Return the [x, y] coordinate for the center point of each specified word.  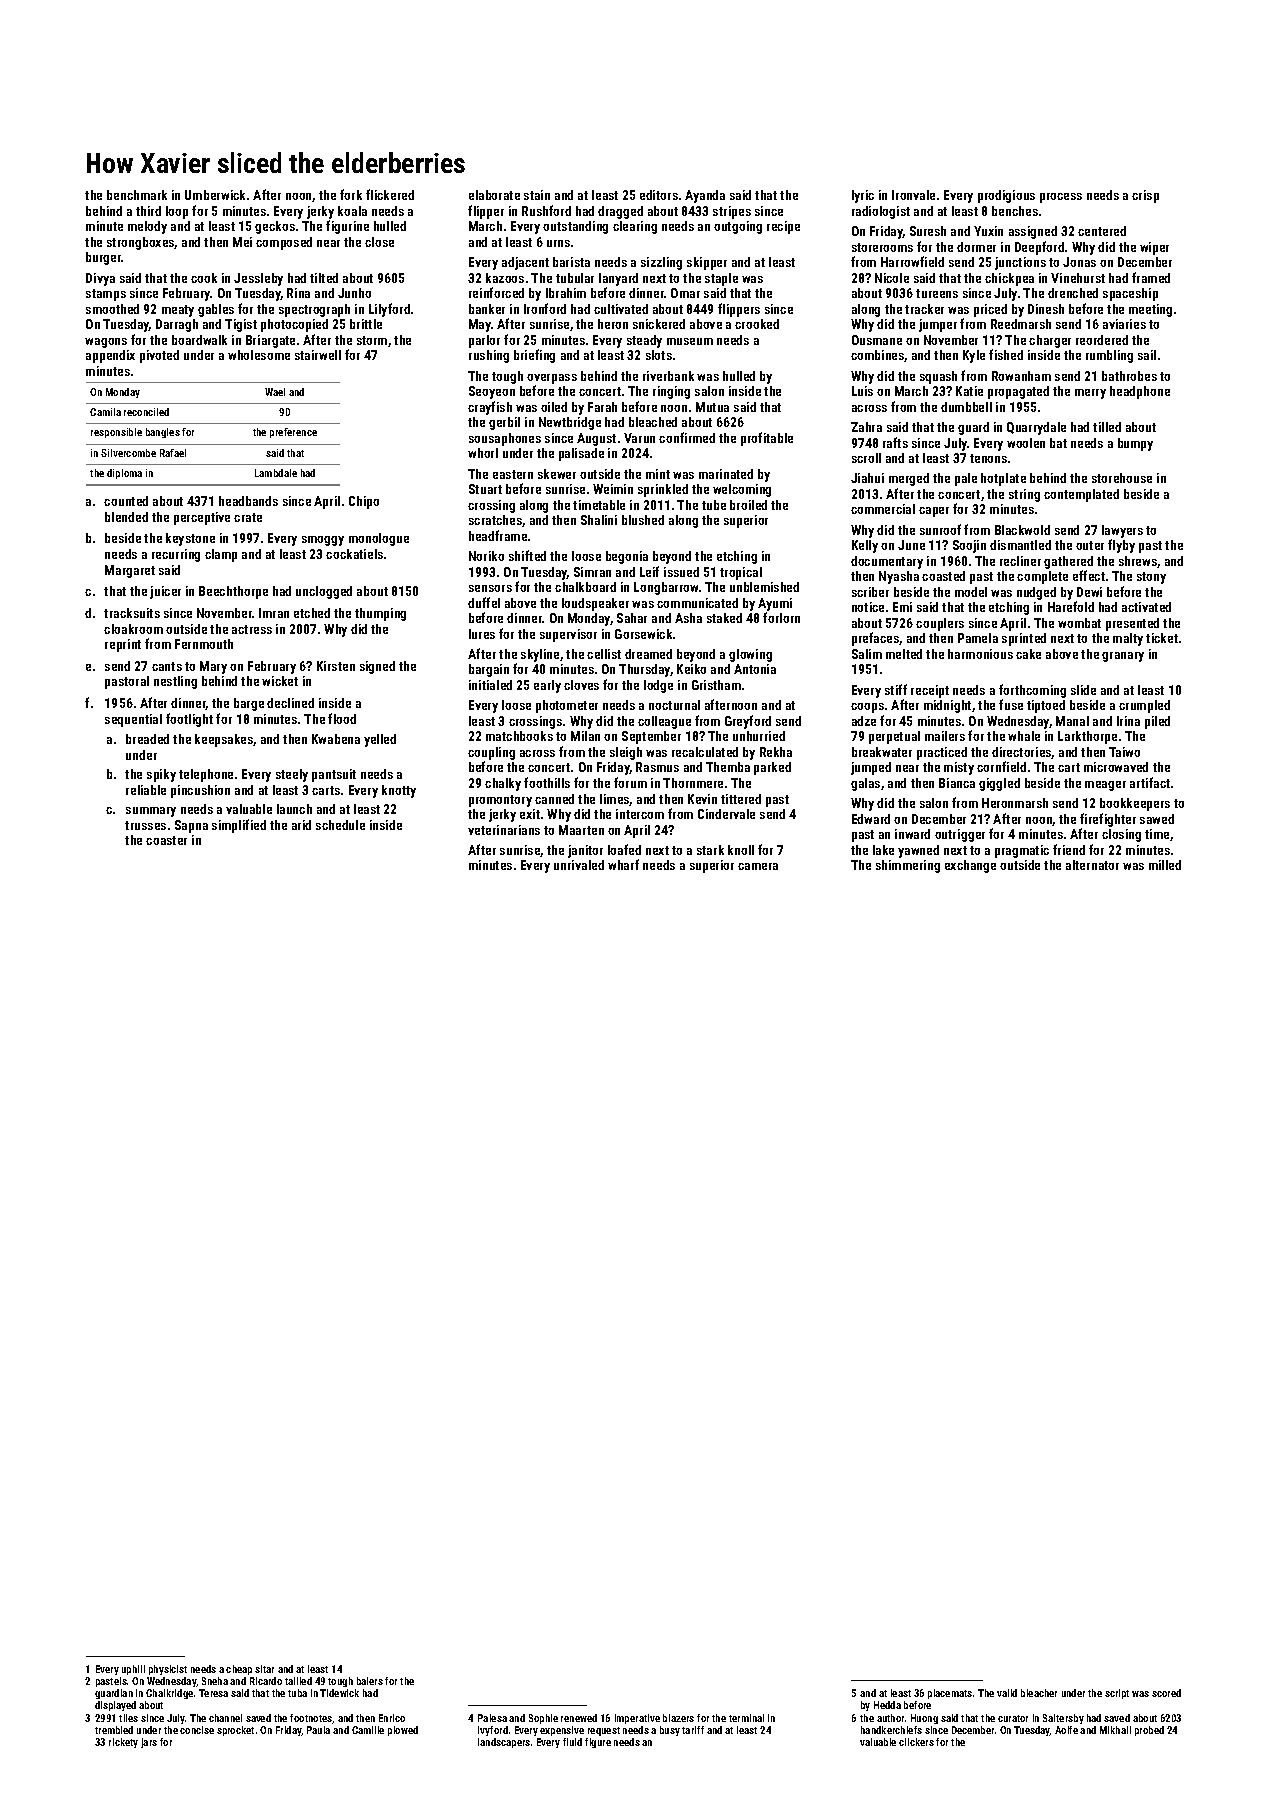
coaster [166, 840]
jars [149, 1743]
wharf [623, 864]
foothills [547, 782]
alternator [1092, 865]
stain [537, 195]
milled [1165, 865]
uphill [133, 1670]
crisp [1145, 196]
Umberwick [215, 195]
